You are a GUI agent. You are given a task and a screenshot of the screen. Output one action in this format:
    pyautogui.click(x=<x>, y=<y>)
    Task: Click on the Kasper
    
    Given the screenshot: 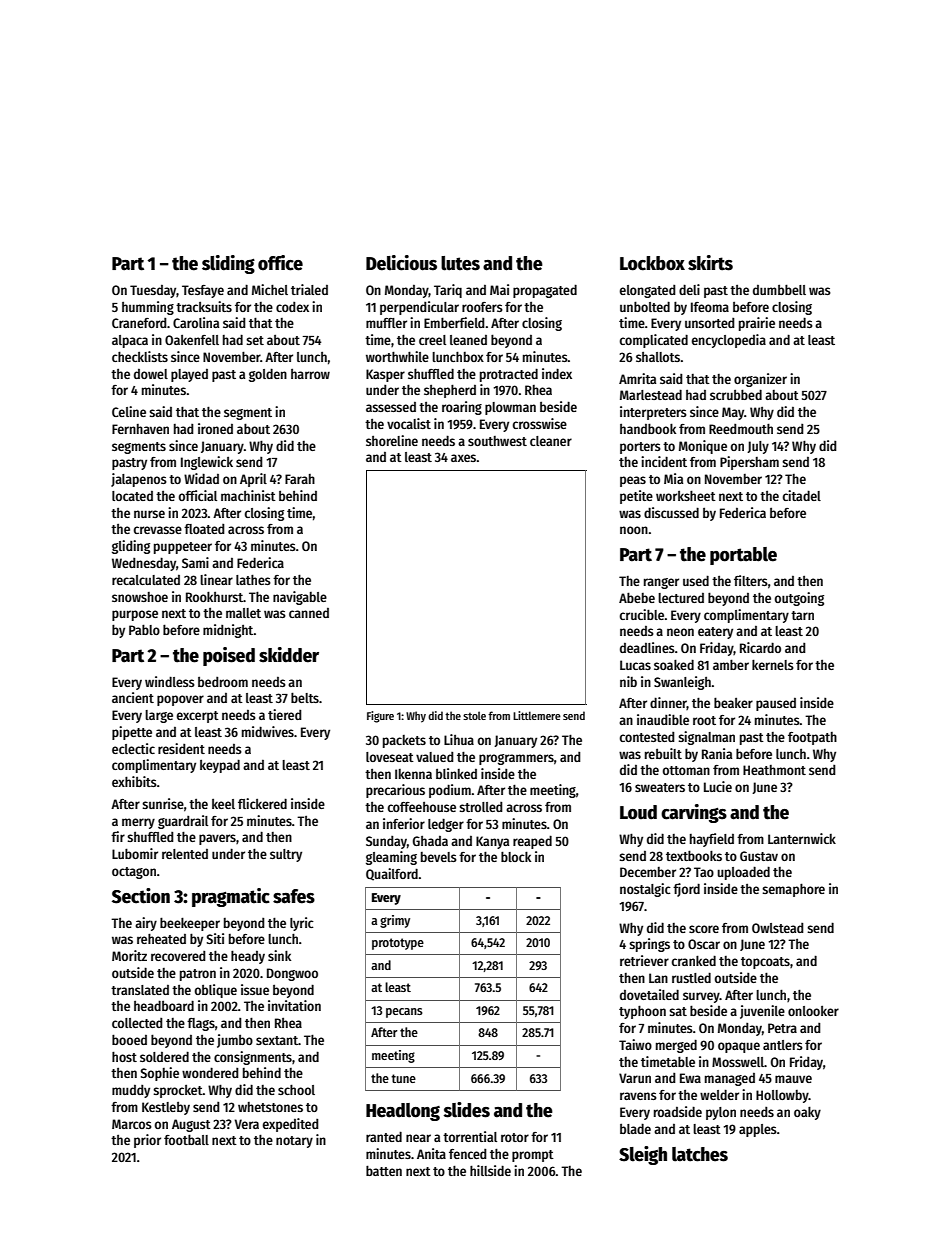 What is the action you would take?
    pyautogui.click(x=385, y=375)
